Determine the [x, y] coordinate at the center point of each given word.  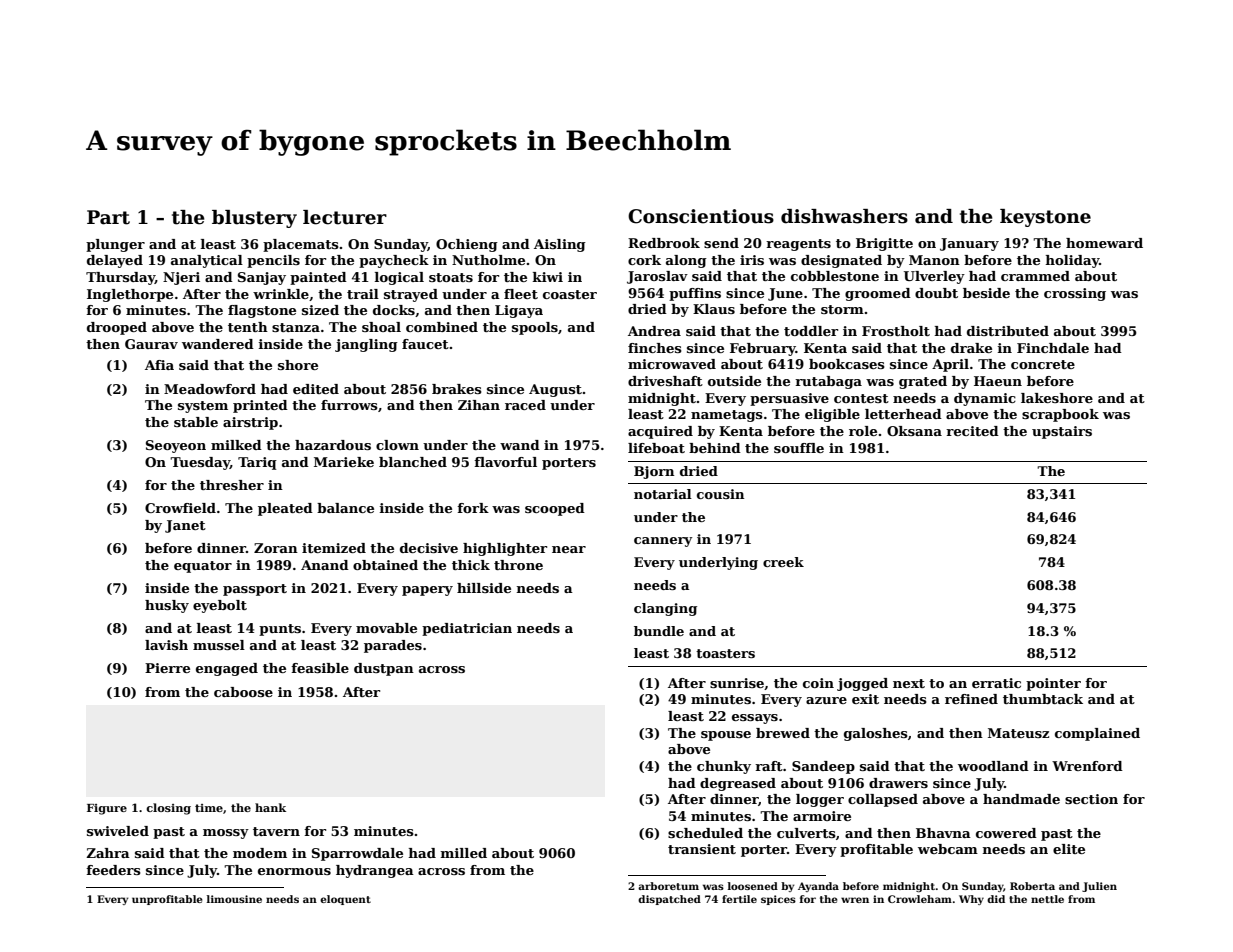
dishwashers [844, 216]
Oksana [914, 431]
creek [783, 562]
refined [971, 699]
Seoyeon [176, 446]
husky [167, 606]
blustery [254, 219]
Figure [107, 809]
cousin [720, 494]
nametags [727, 416]
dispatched [669, 900]
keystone [1045, 218]
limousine [234, 899]
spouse [726, 736]
